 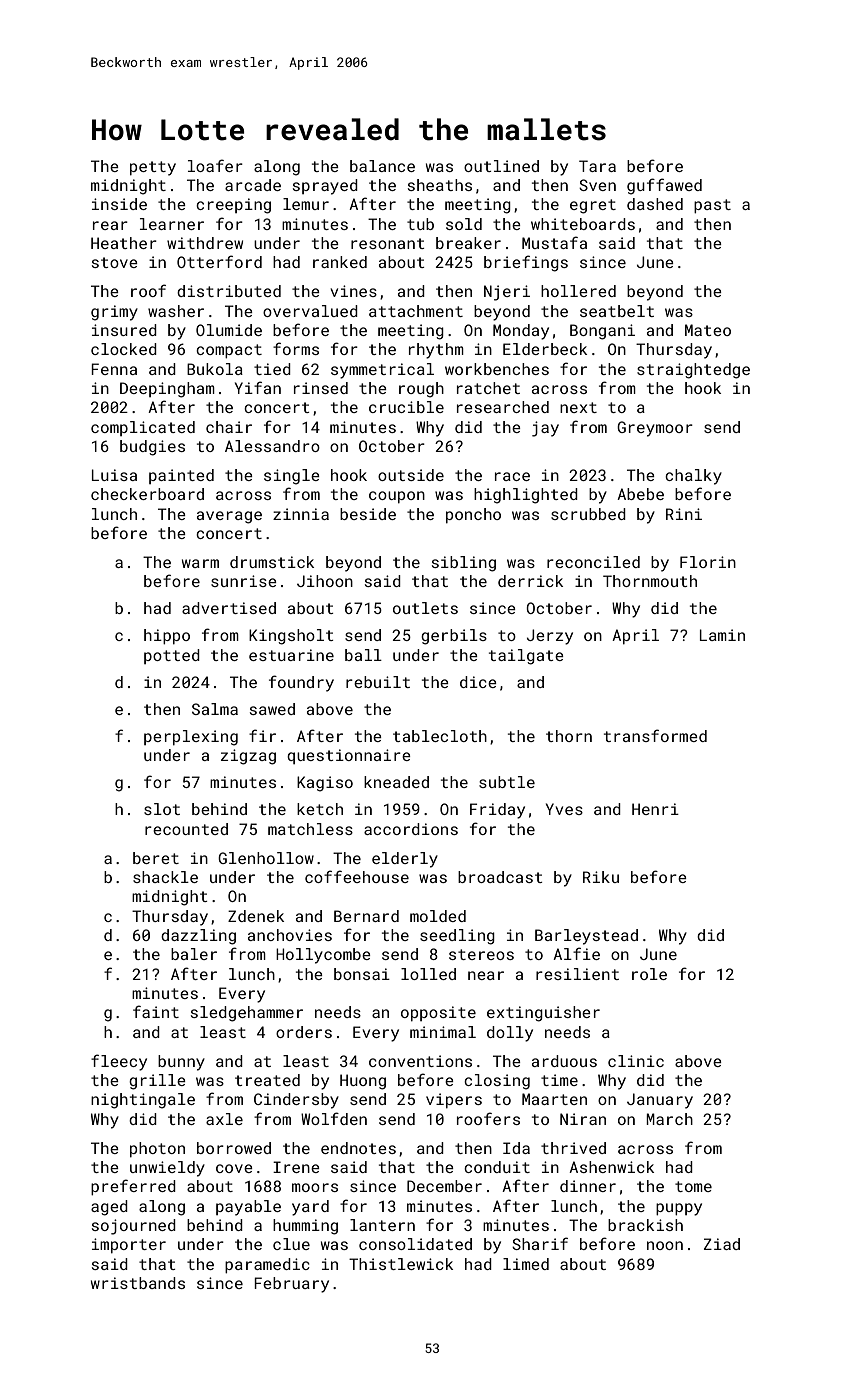 I want to click on chalky, so click(x=693, y=477).
